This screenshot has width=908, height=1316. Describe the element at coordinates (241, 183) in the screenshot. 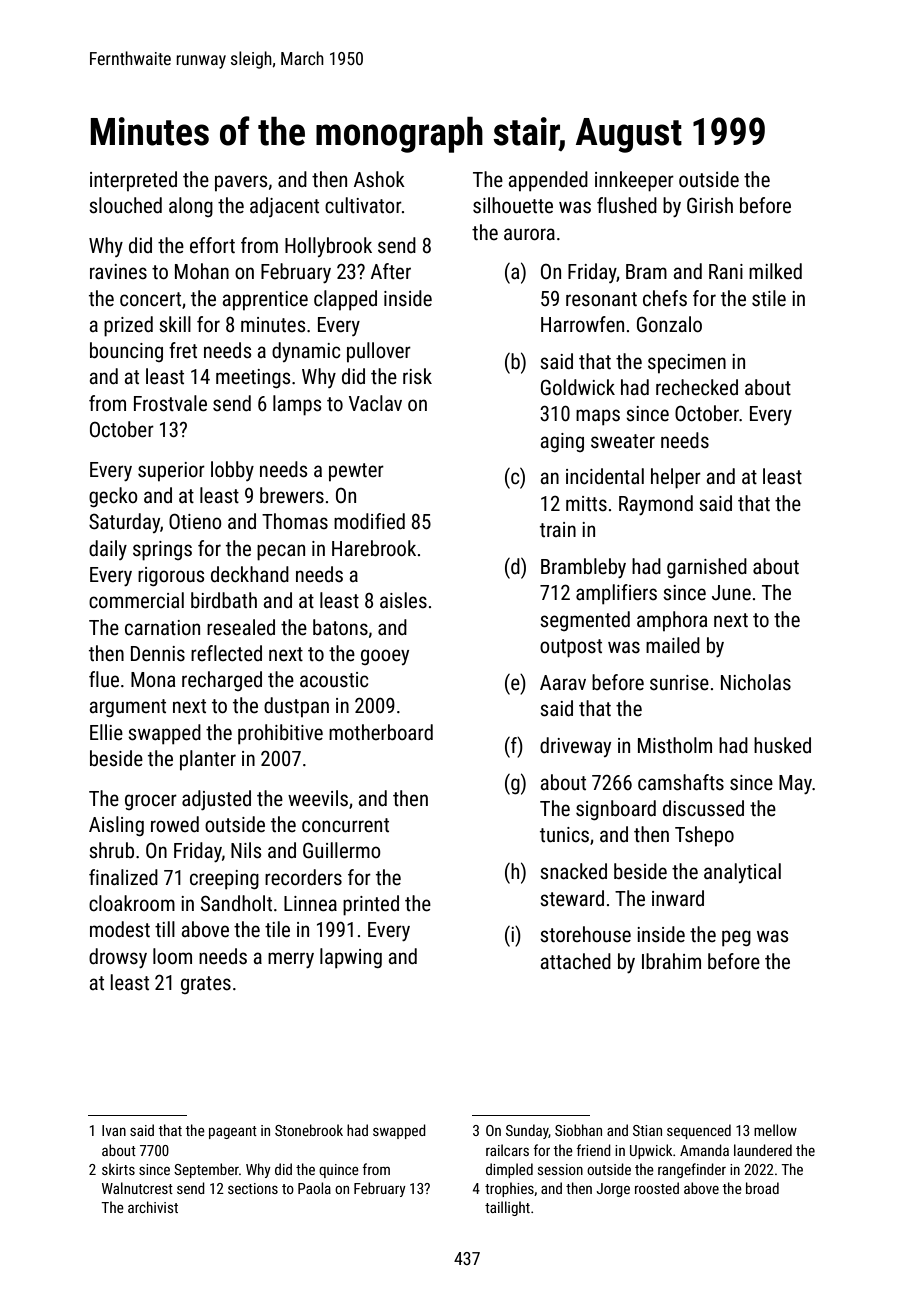

I see `pavers` at that location.
